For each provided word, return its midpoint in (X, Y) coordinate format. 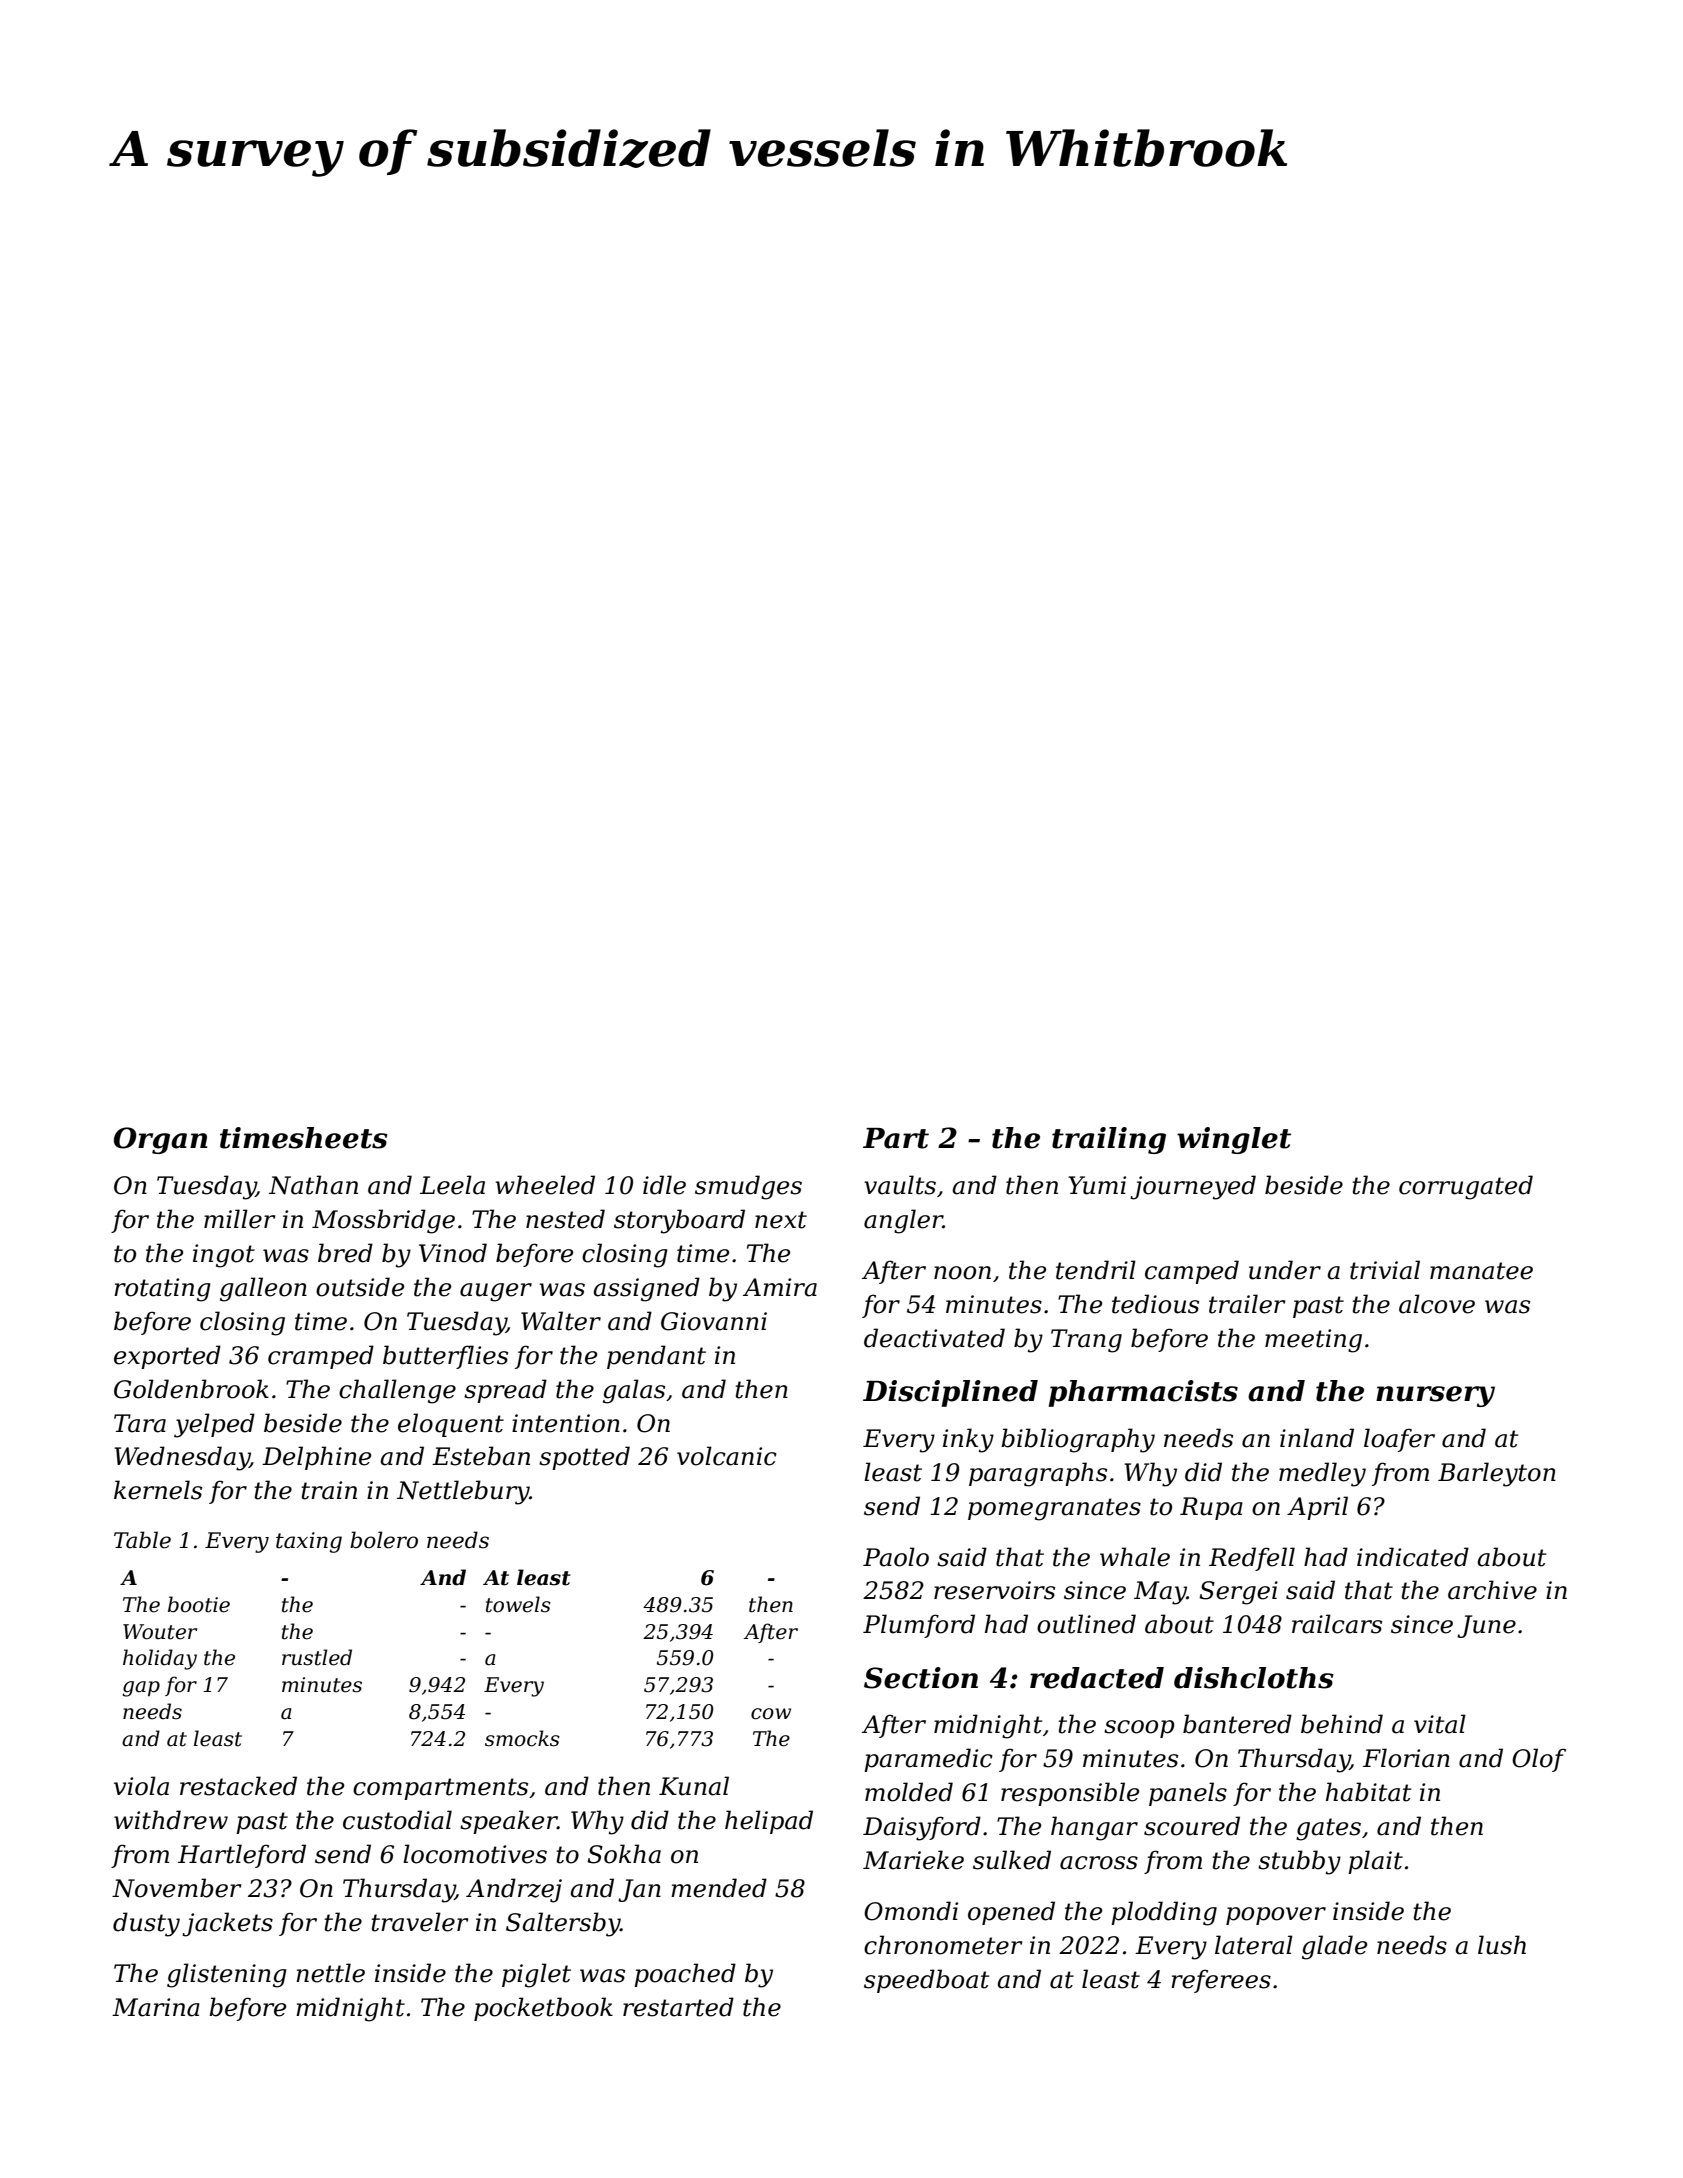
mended (719, 1888)
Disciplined (950, 1393)
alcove (1437, 1304)
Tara (140, 1423)
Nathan (313, 1185)
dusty (146, 1924)
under (1285, 1270)
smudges (748, 1187)
